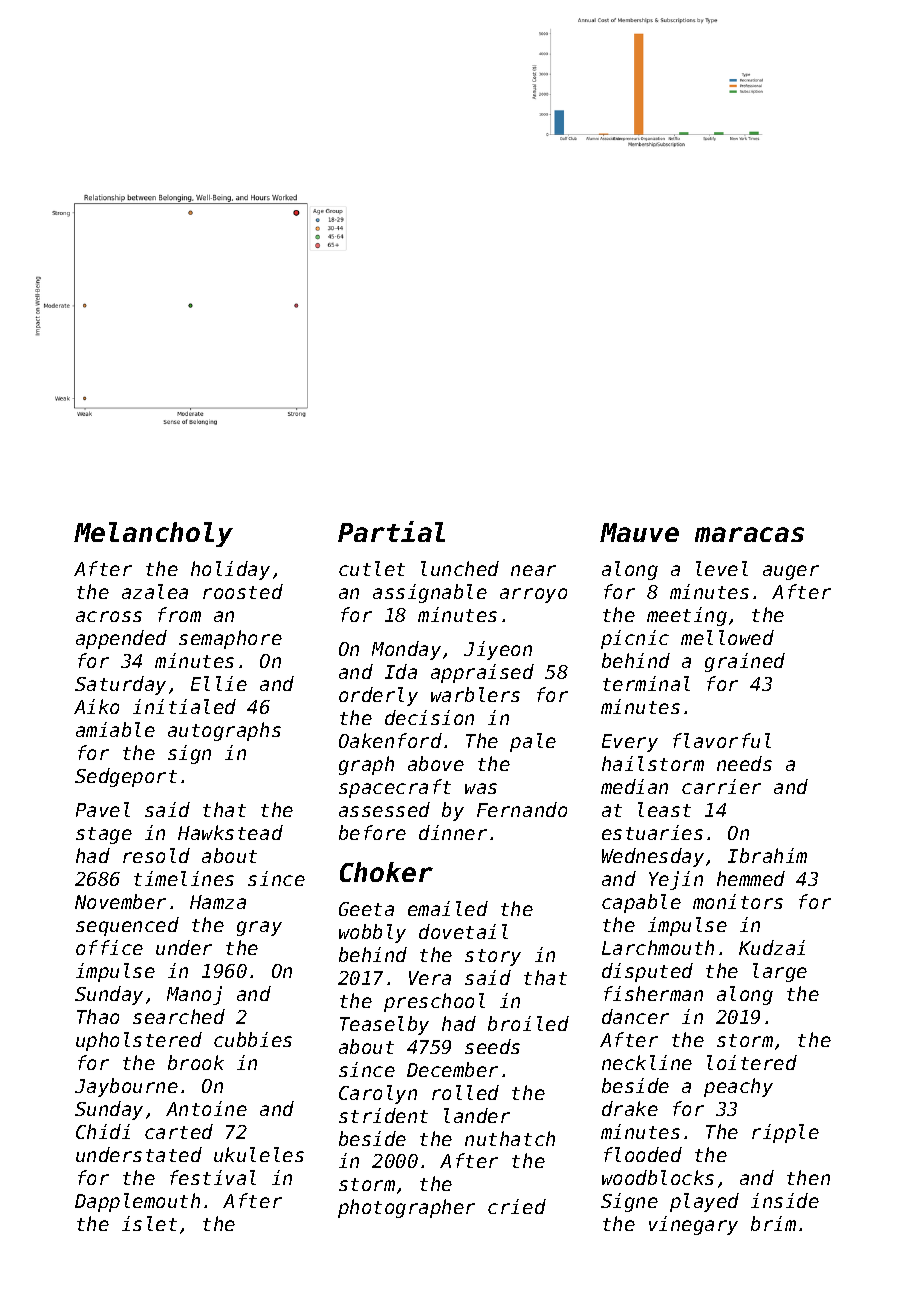  What do you see at coordinates (378, 1094) in the screenshot?
I see `Carolyn` at bounding box center [378, 1094].
